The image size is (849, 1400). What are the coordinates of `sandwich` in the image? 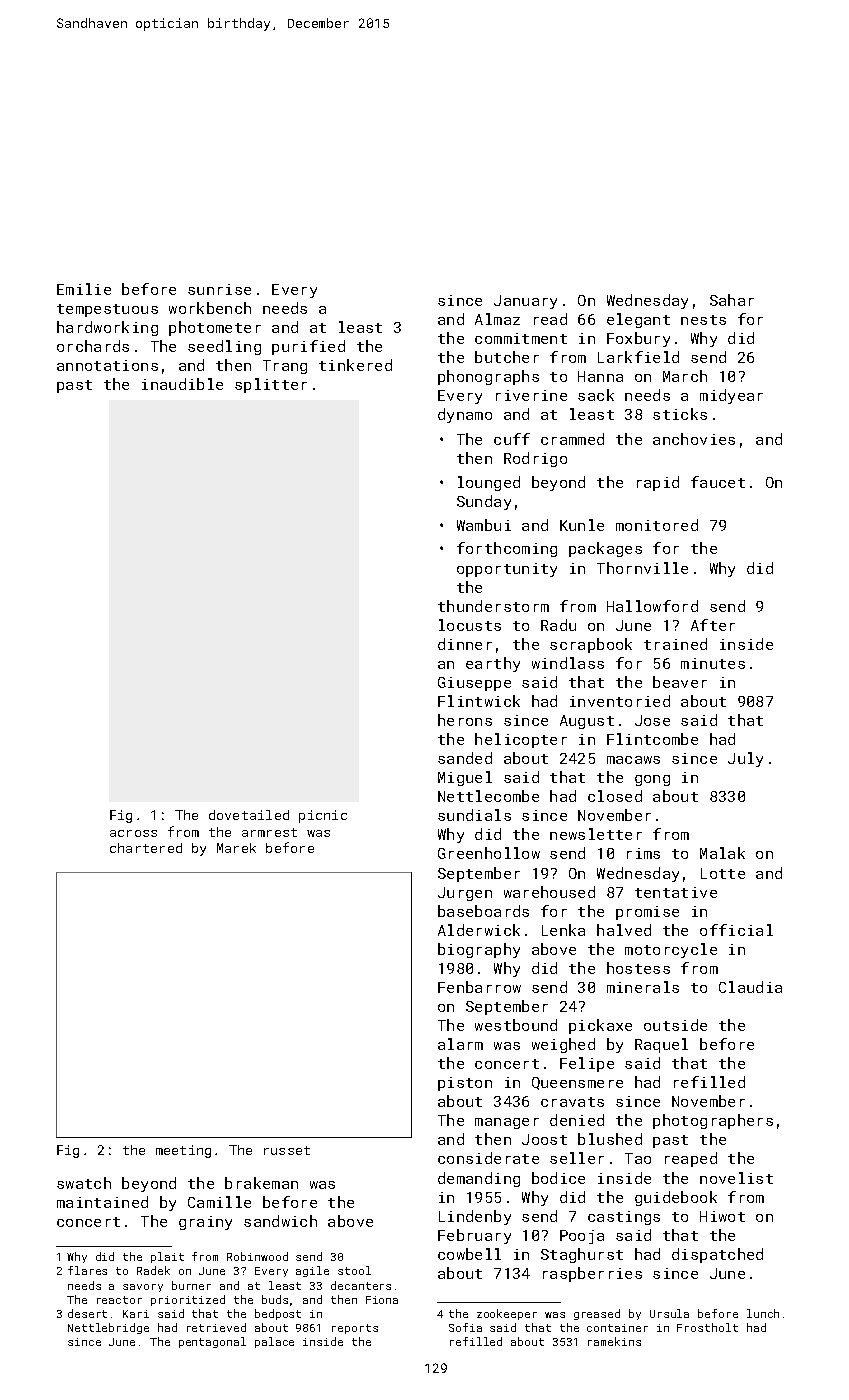 It's located at (280, 1221).
